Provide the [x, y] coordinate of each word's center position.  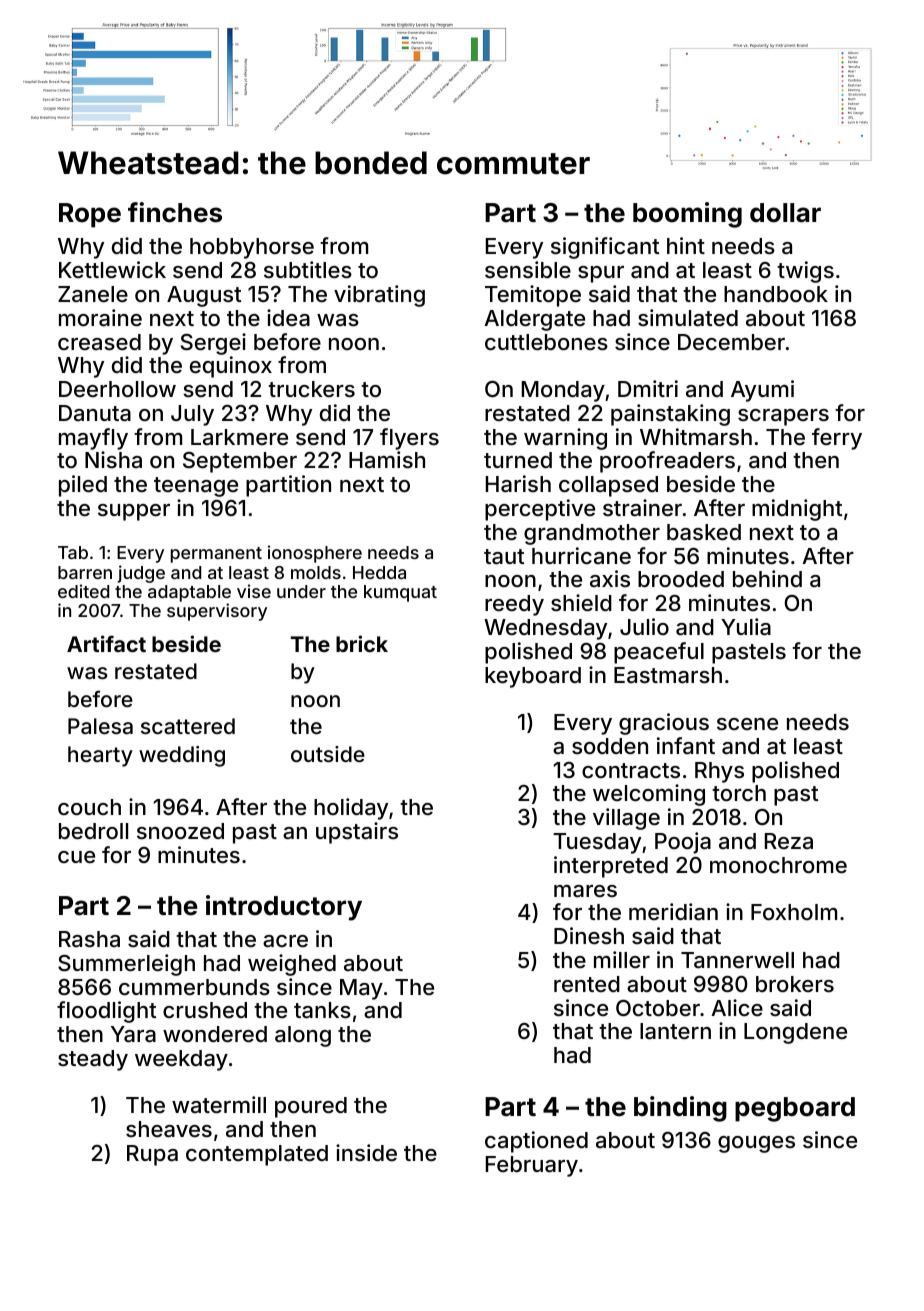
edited [83, 591]
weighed [292, 965]
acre [285, 941]
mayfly [93, 439]
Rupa [152, 1155]
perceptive [540, 510]
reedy [514, 605]
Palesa [100, 726]
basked [704, 532]
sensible [528, 269]
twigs [805, 272]
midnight [797, 510]
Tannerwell [737, 960]
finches [175, 212]
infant [686, 746]
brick [362, 643]
